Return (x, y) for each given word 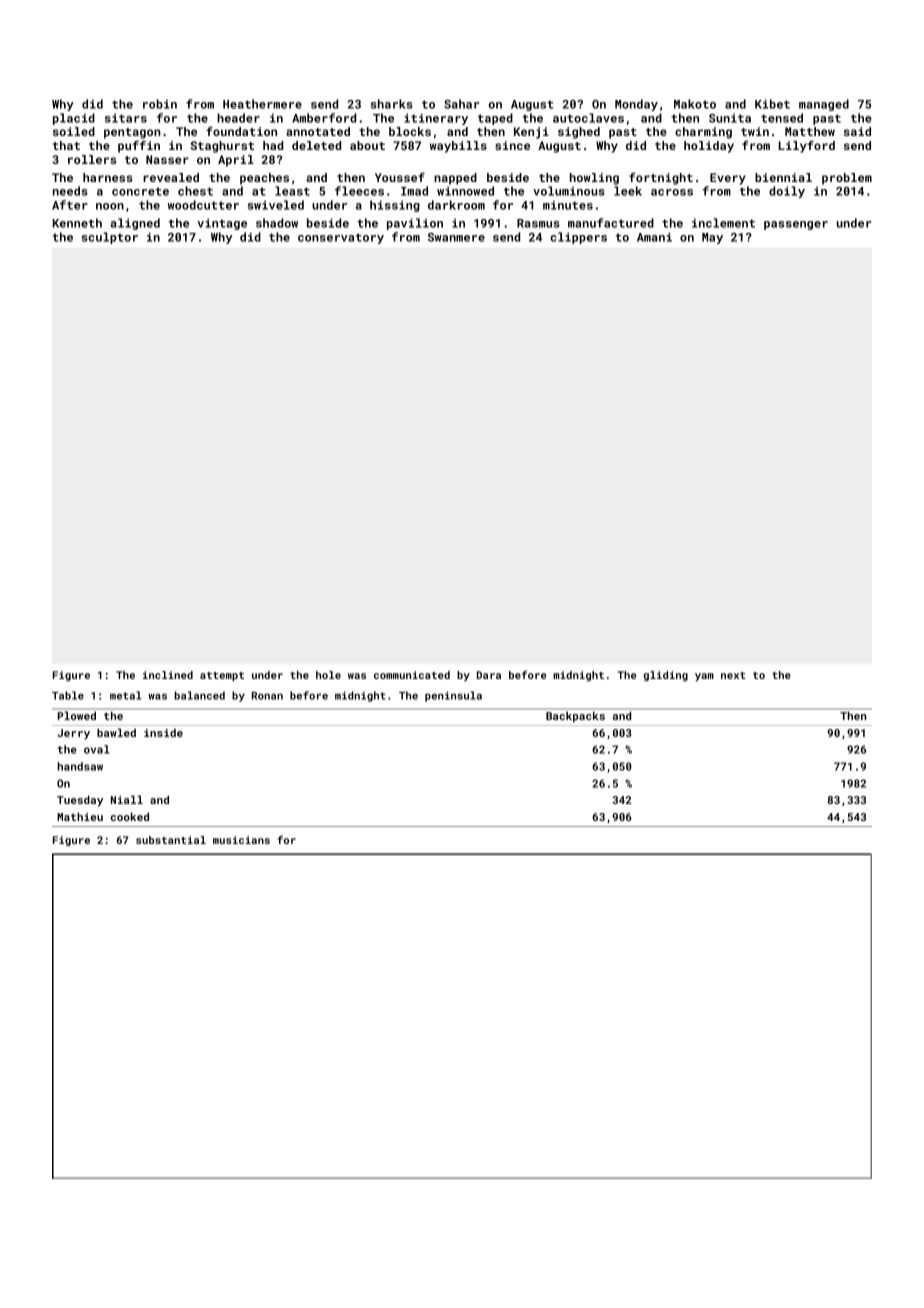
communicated (412, 675)
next (733, 675)
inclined (168, 675)
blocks (410, 131)
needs (70, 191)
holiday (709, 147)
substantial (171, 840)
